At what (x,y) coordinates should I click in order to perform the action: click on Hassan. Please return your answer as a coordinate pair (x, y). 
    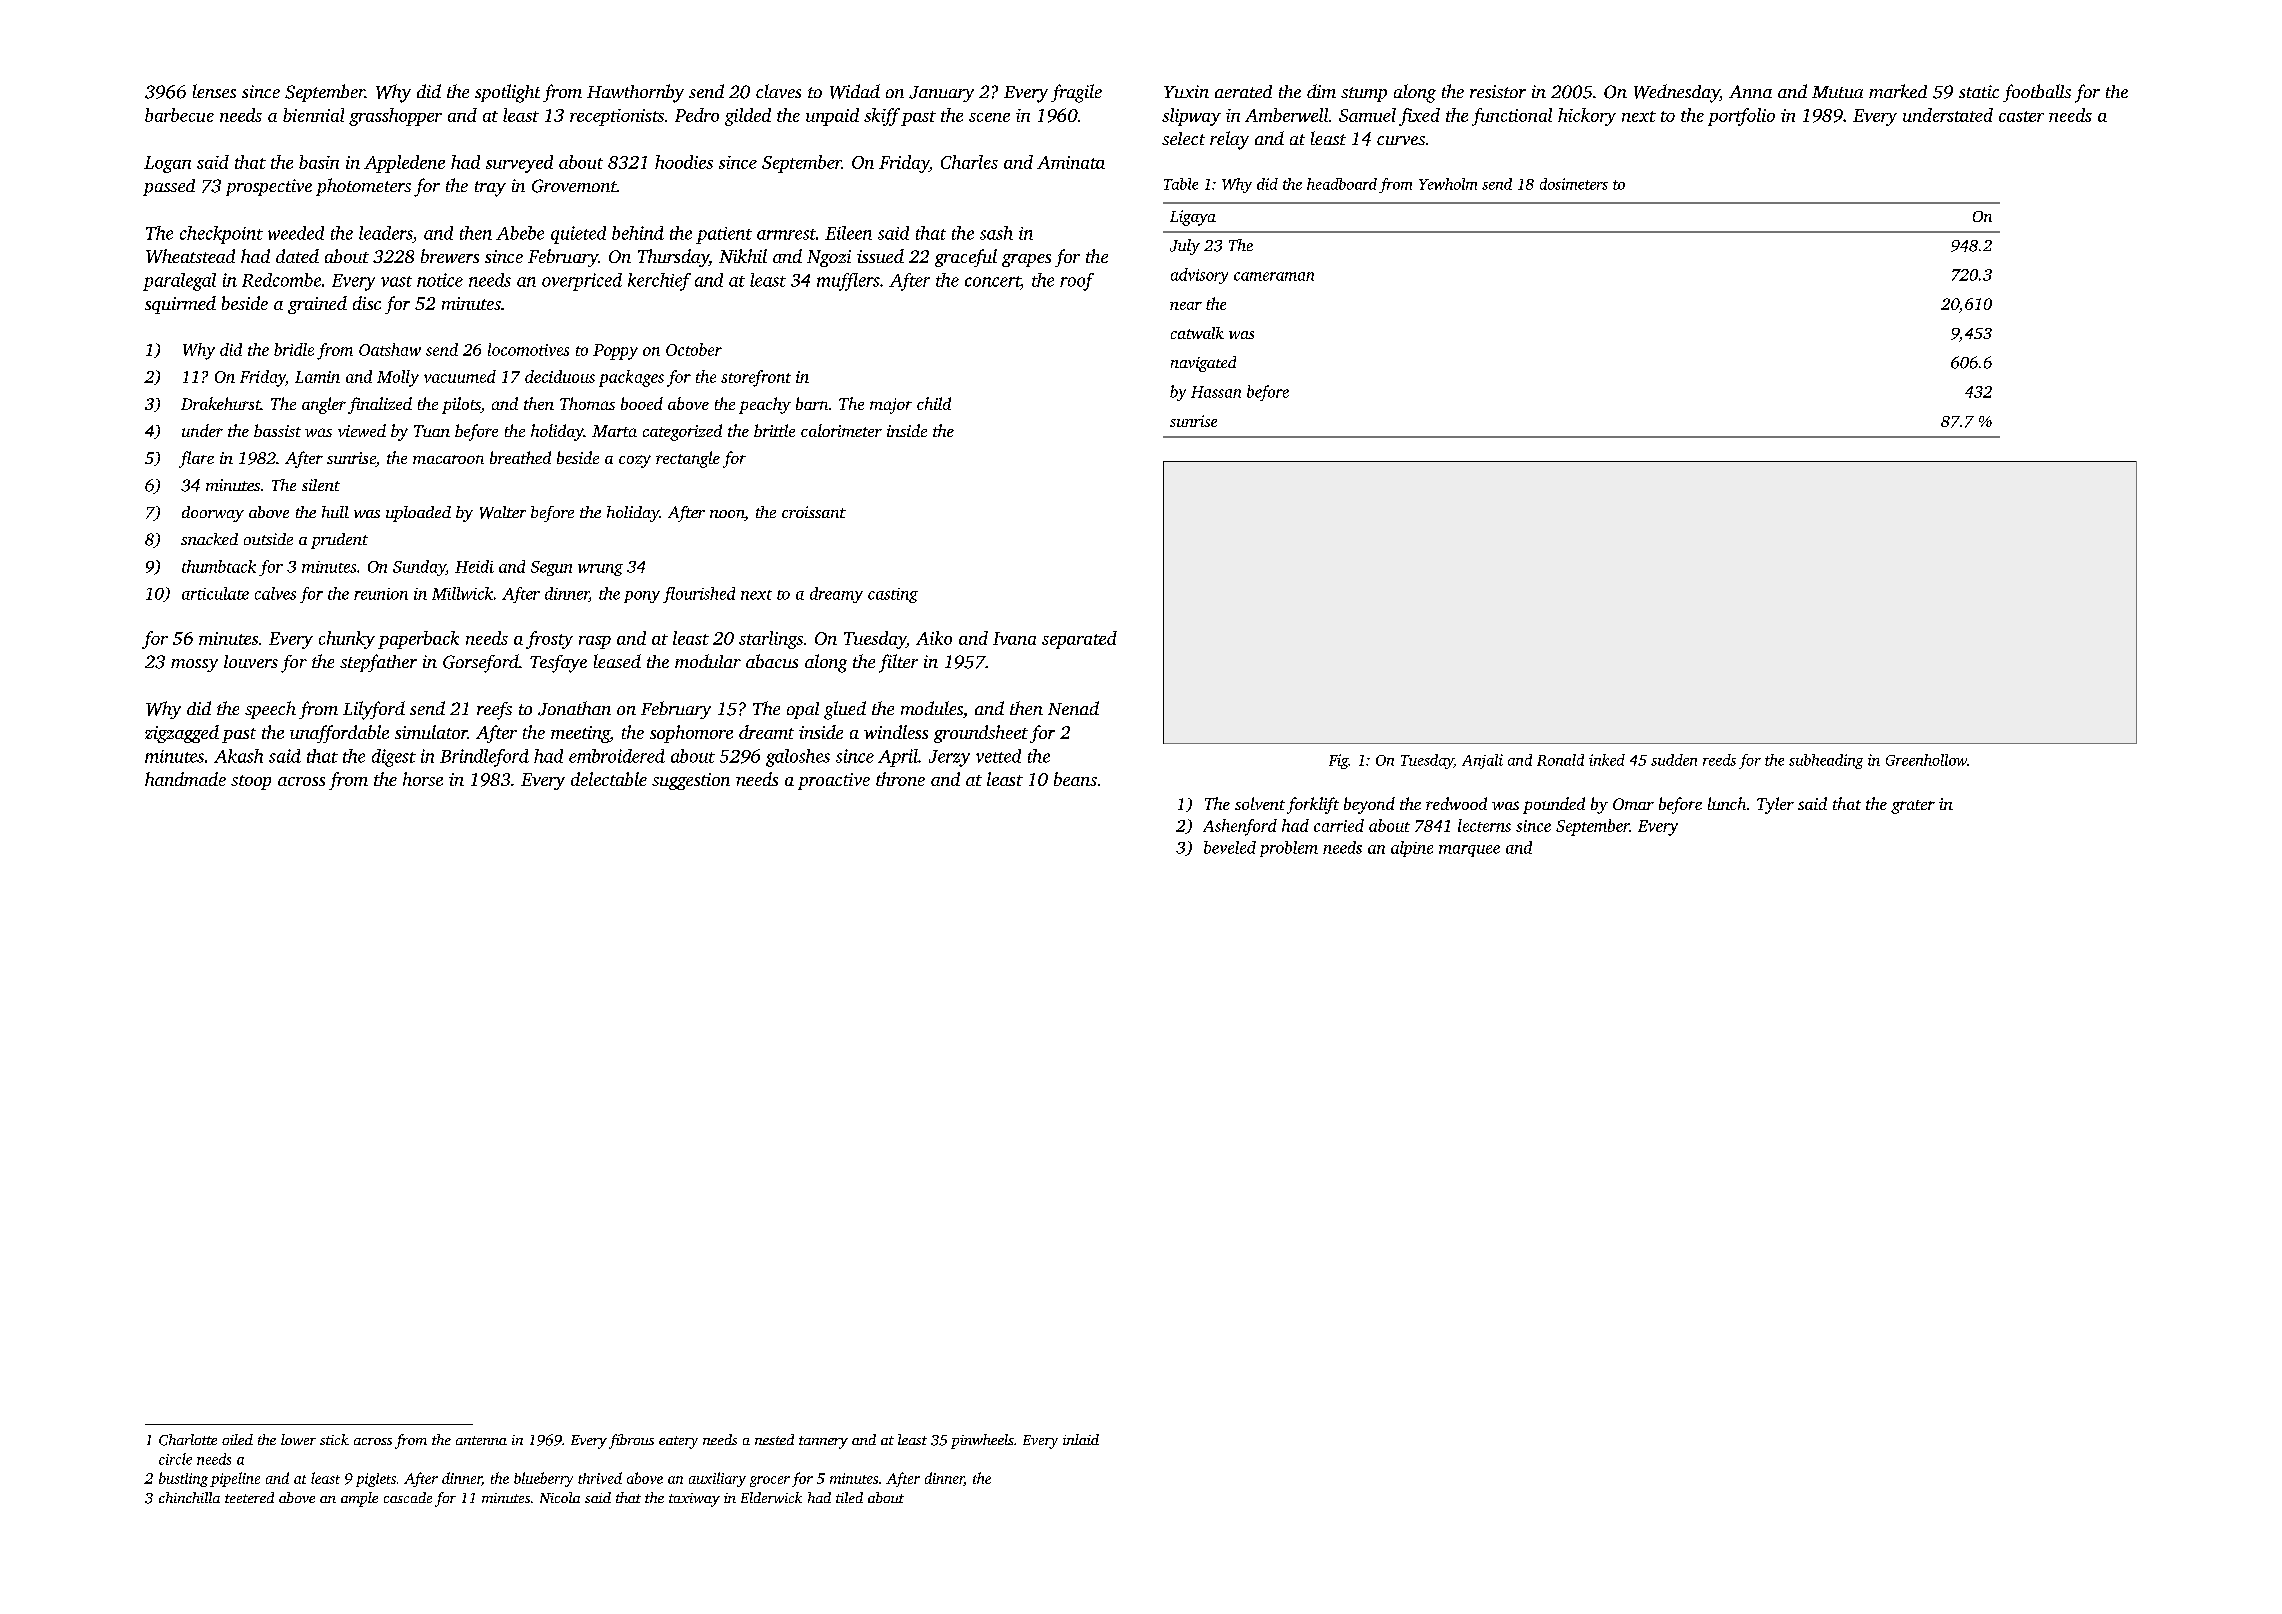
    Looking at the image, I should click on (1216, 392).
